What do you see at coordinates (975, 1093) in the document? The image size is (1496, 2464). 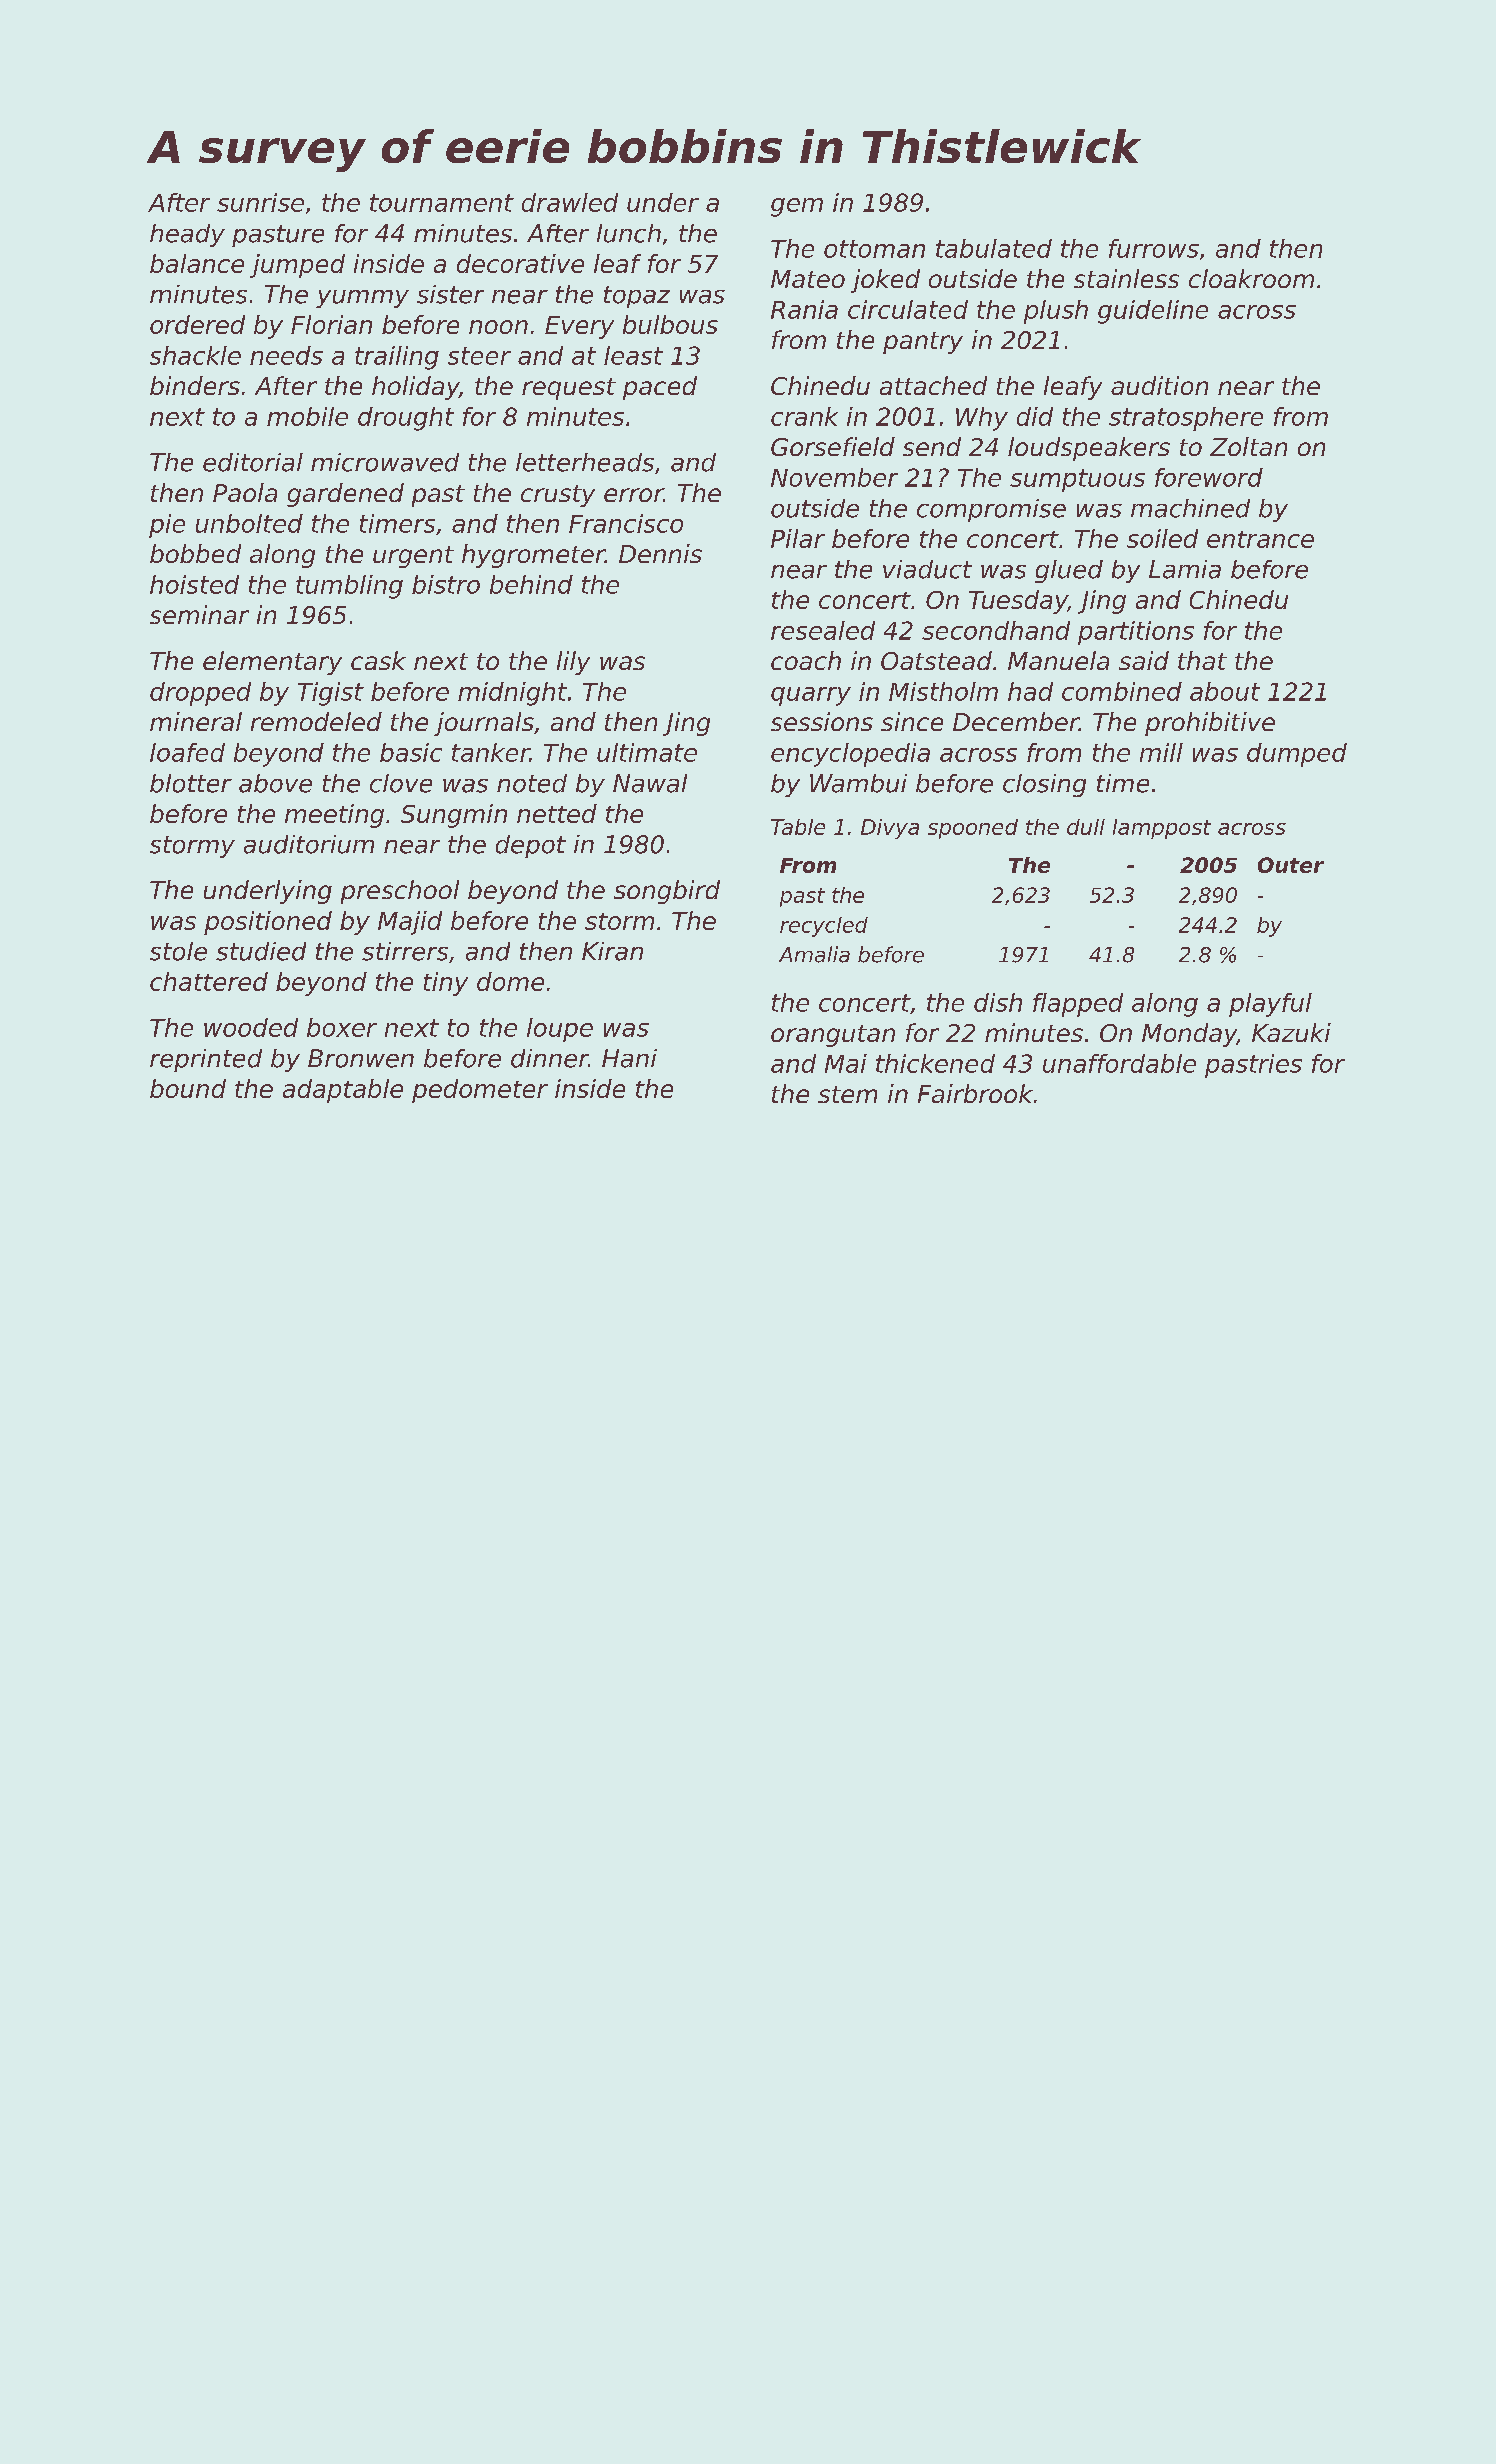 I see `Fairbrook` at bounding box center [975, 1093].
